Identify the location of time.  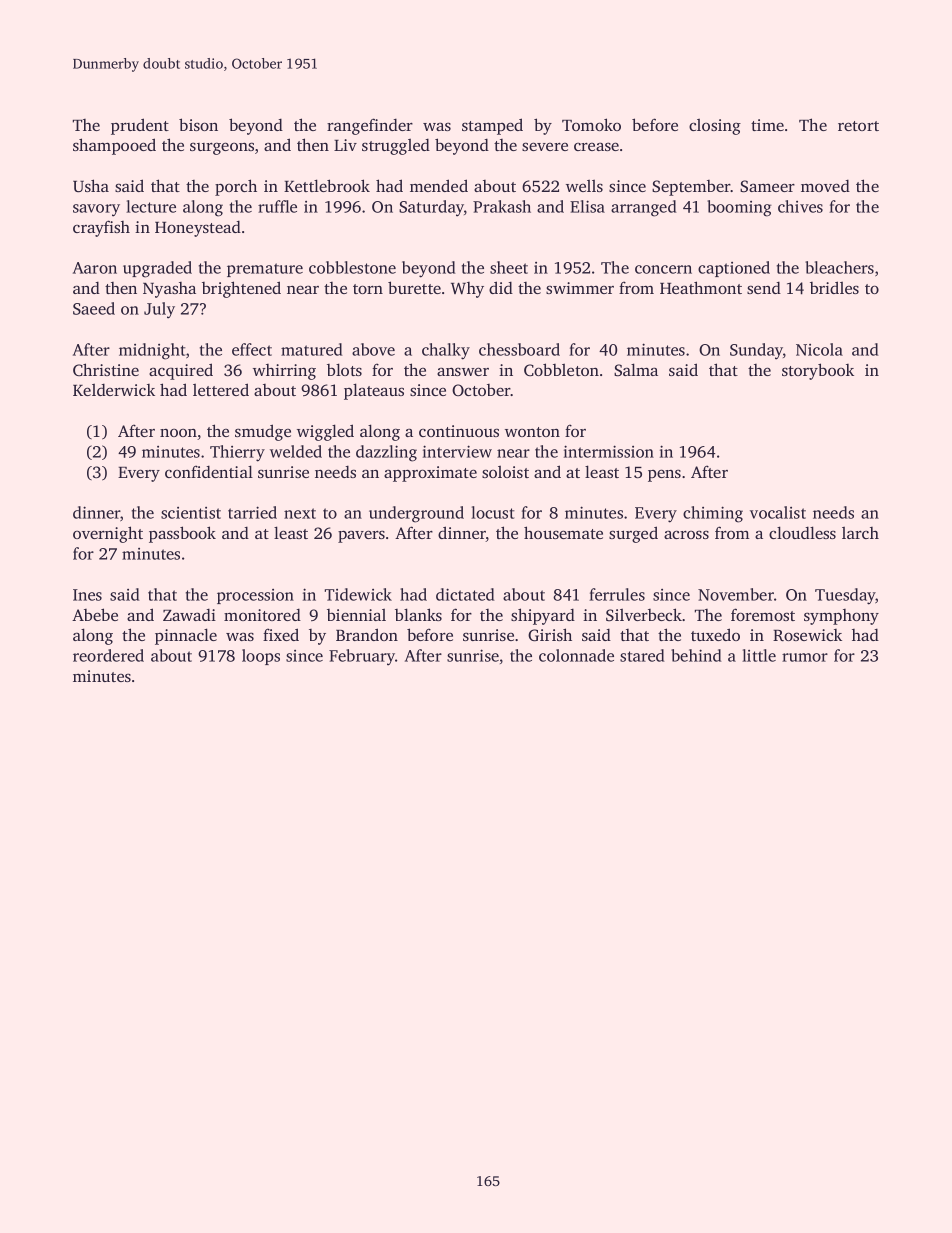
(767, 125).
